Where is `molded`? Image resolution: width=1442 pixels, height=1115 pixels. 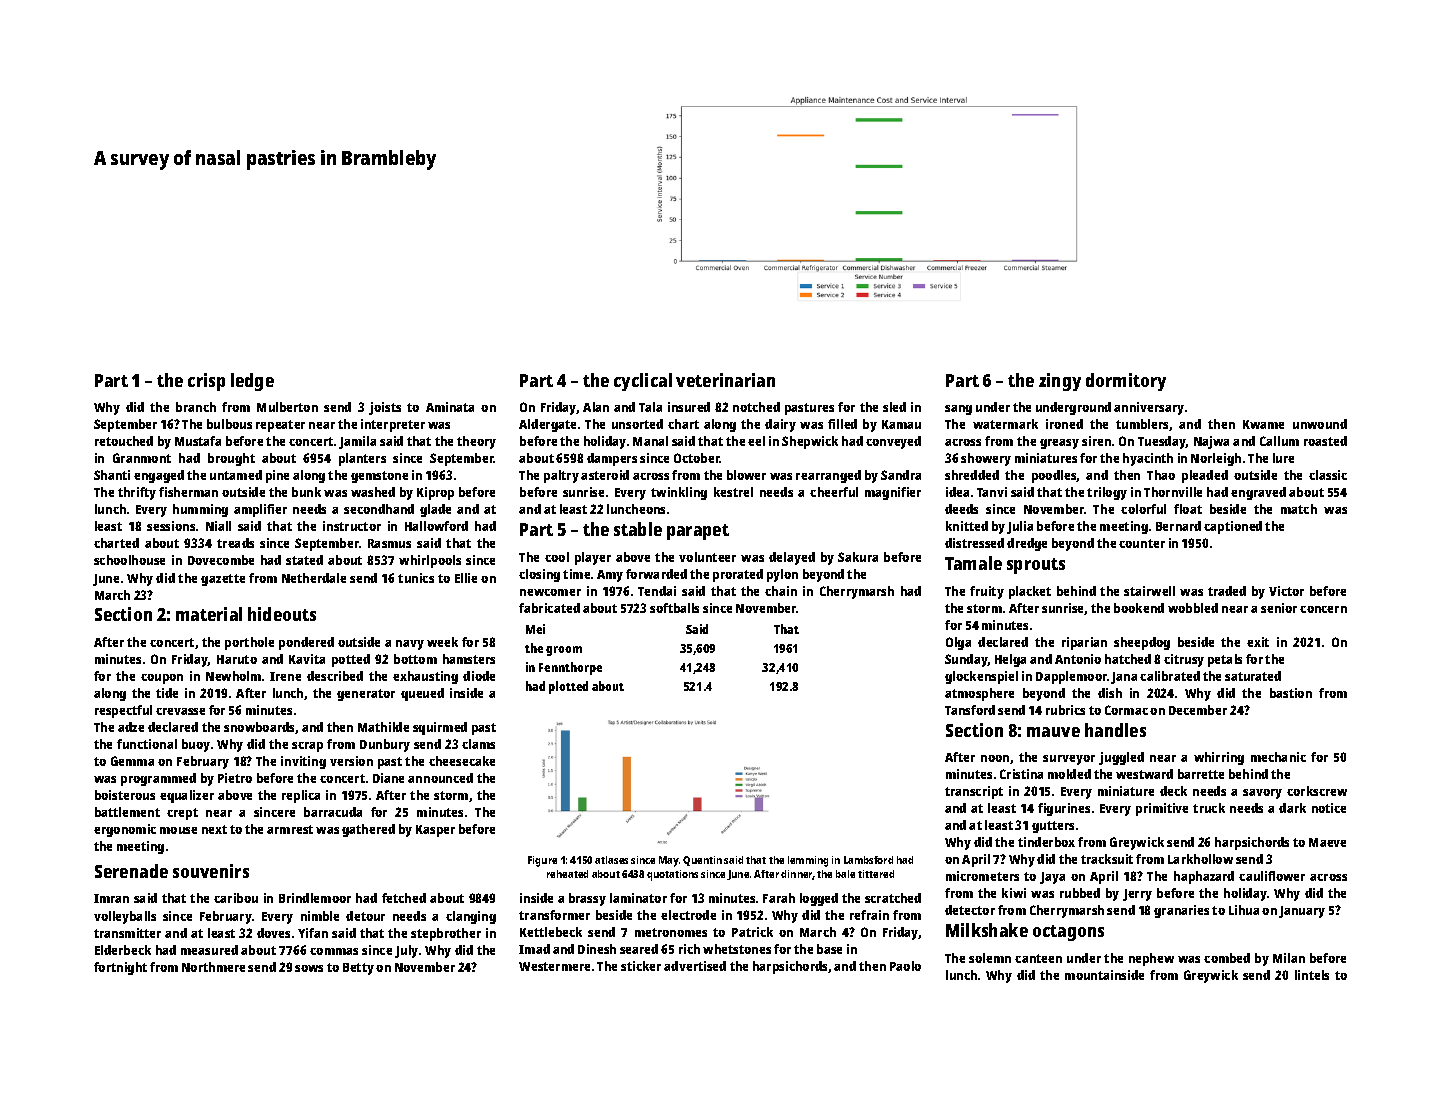
molded is located at coordinates (1069, 774).
